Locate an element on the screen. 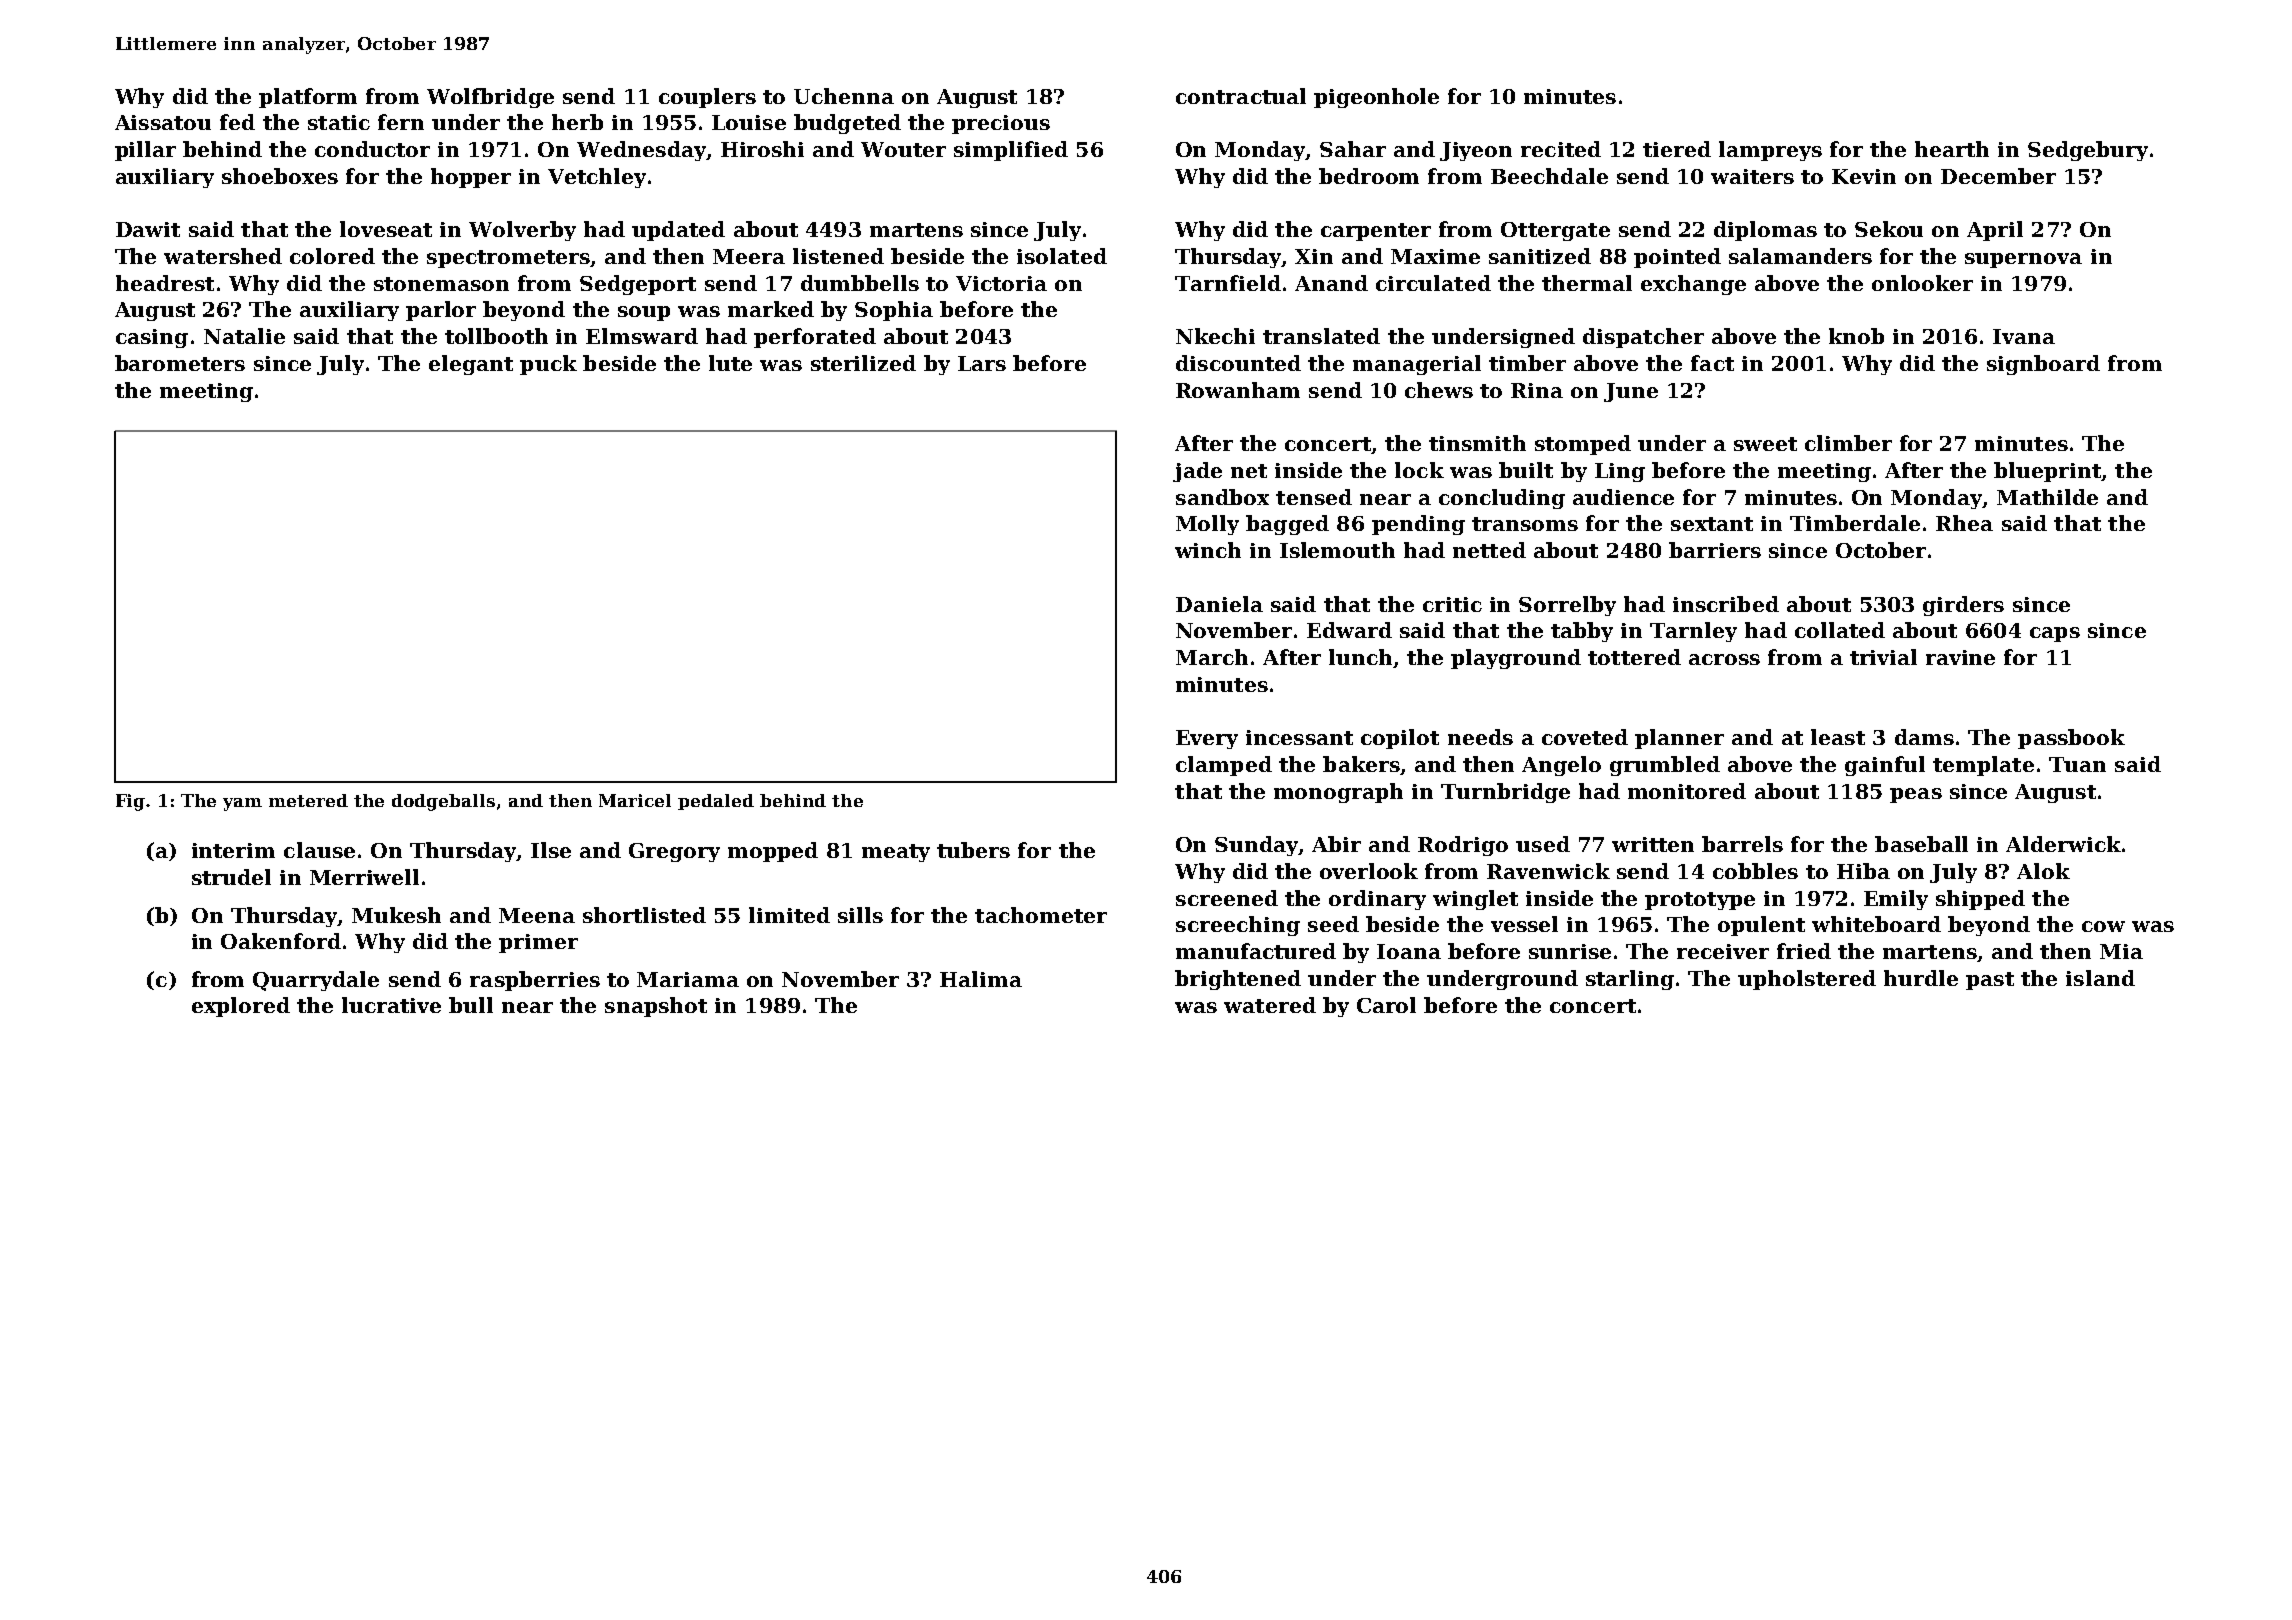  Every is located at coordinates (1207, 739).
